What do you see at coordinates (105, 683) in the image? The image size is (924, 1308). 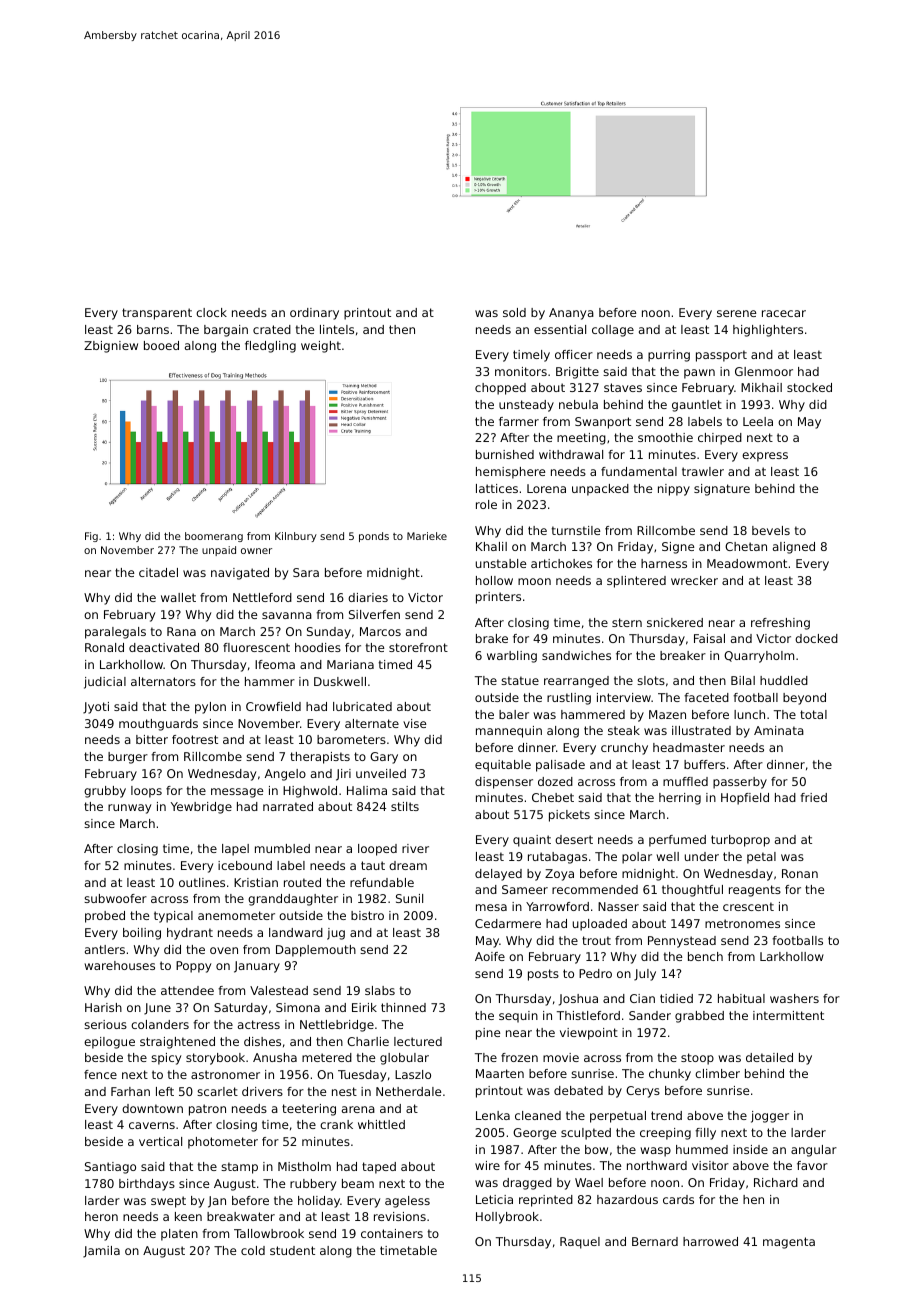 I see `judicial` at bounding box center [105, 683].
